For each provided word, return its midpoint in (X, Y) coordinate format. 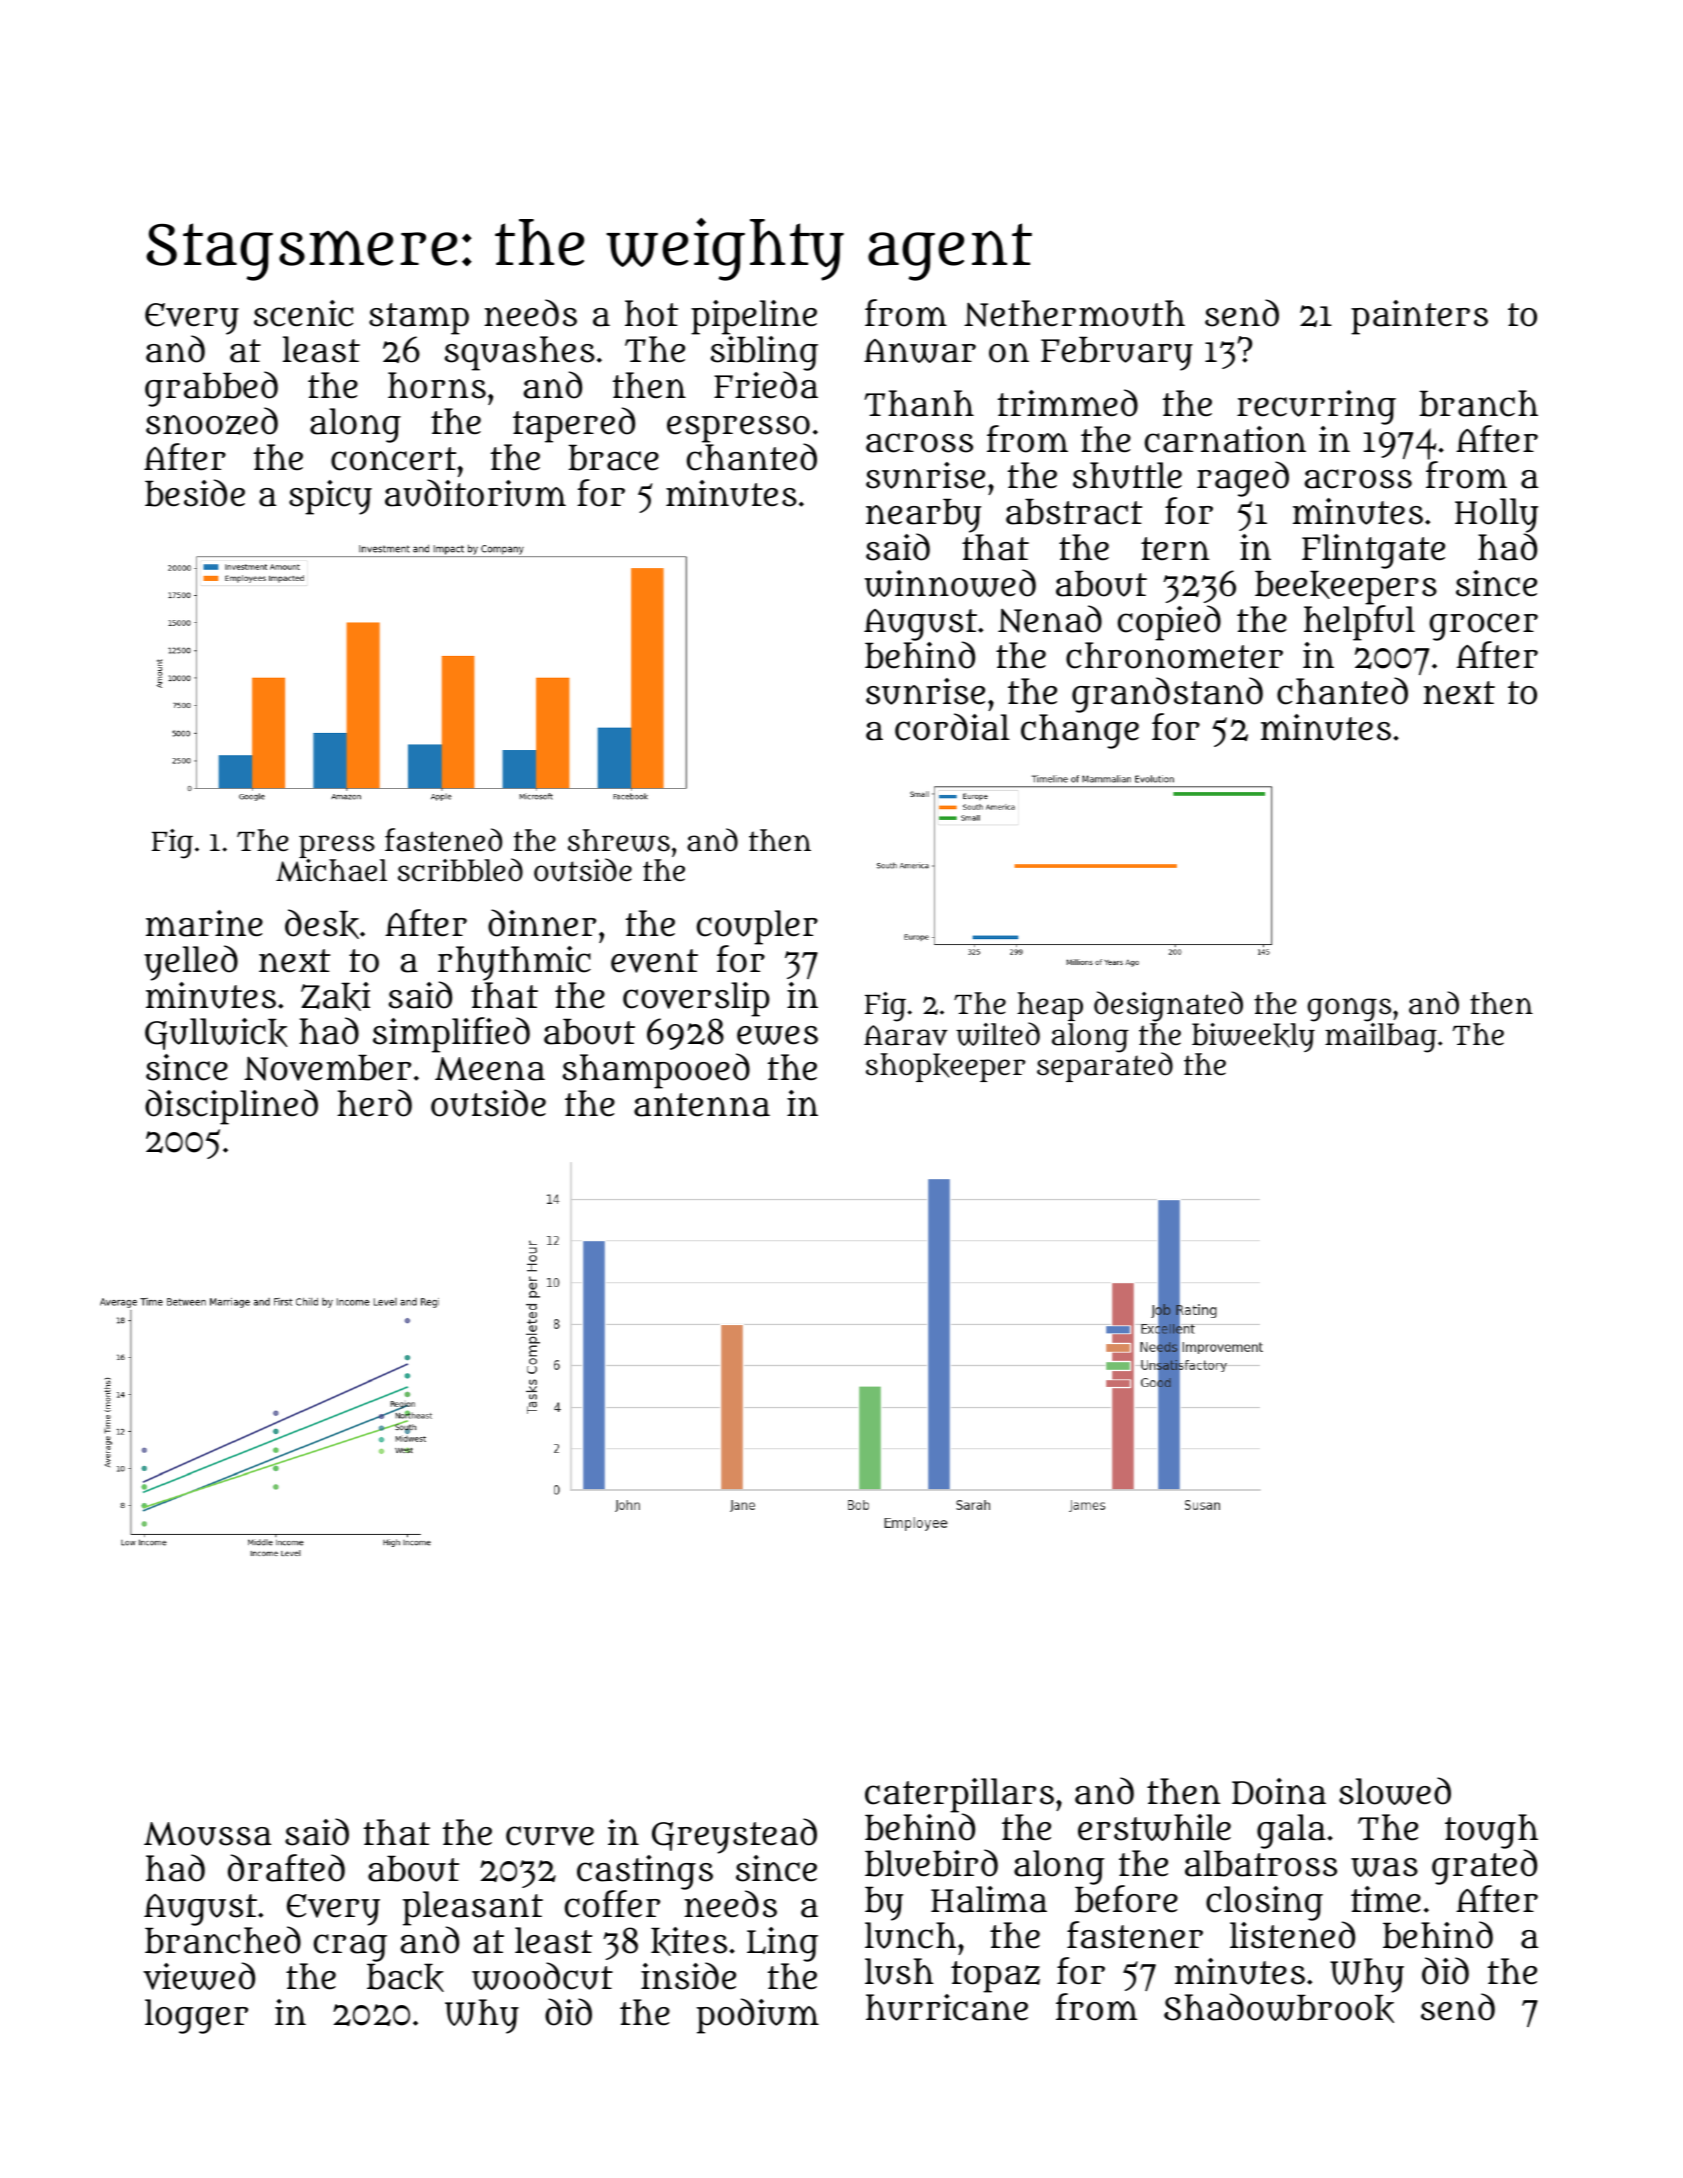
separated (1105, 1067)
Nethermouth (1074, 313)
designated (1168, 1006)
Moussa (207, 1834)
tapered (574, 425)
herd (374, 1103)
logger (196, 2016)
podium (758, 2016)
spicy (330, 497)
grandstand (1167, 695)
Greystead (734, 1836)
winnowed (950, 583)
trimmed (1068, 403)
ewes (777, 1035)
